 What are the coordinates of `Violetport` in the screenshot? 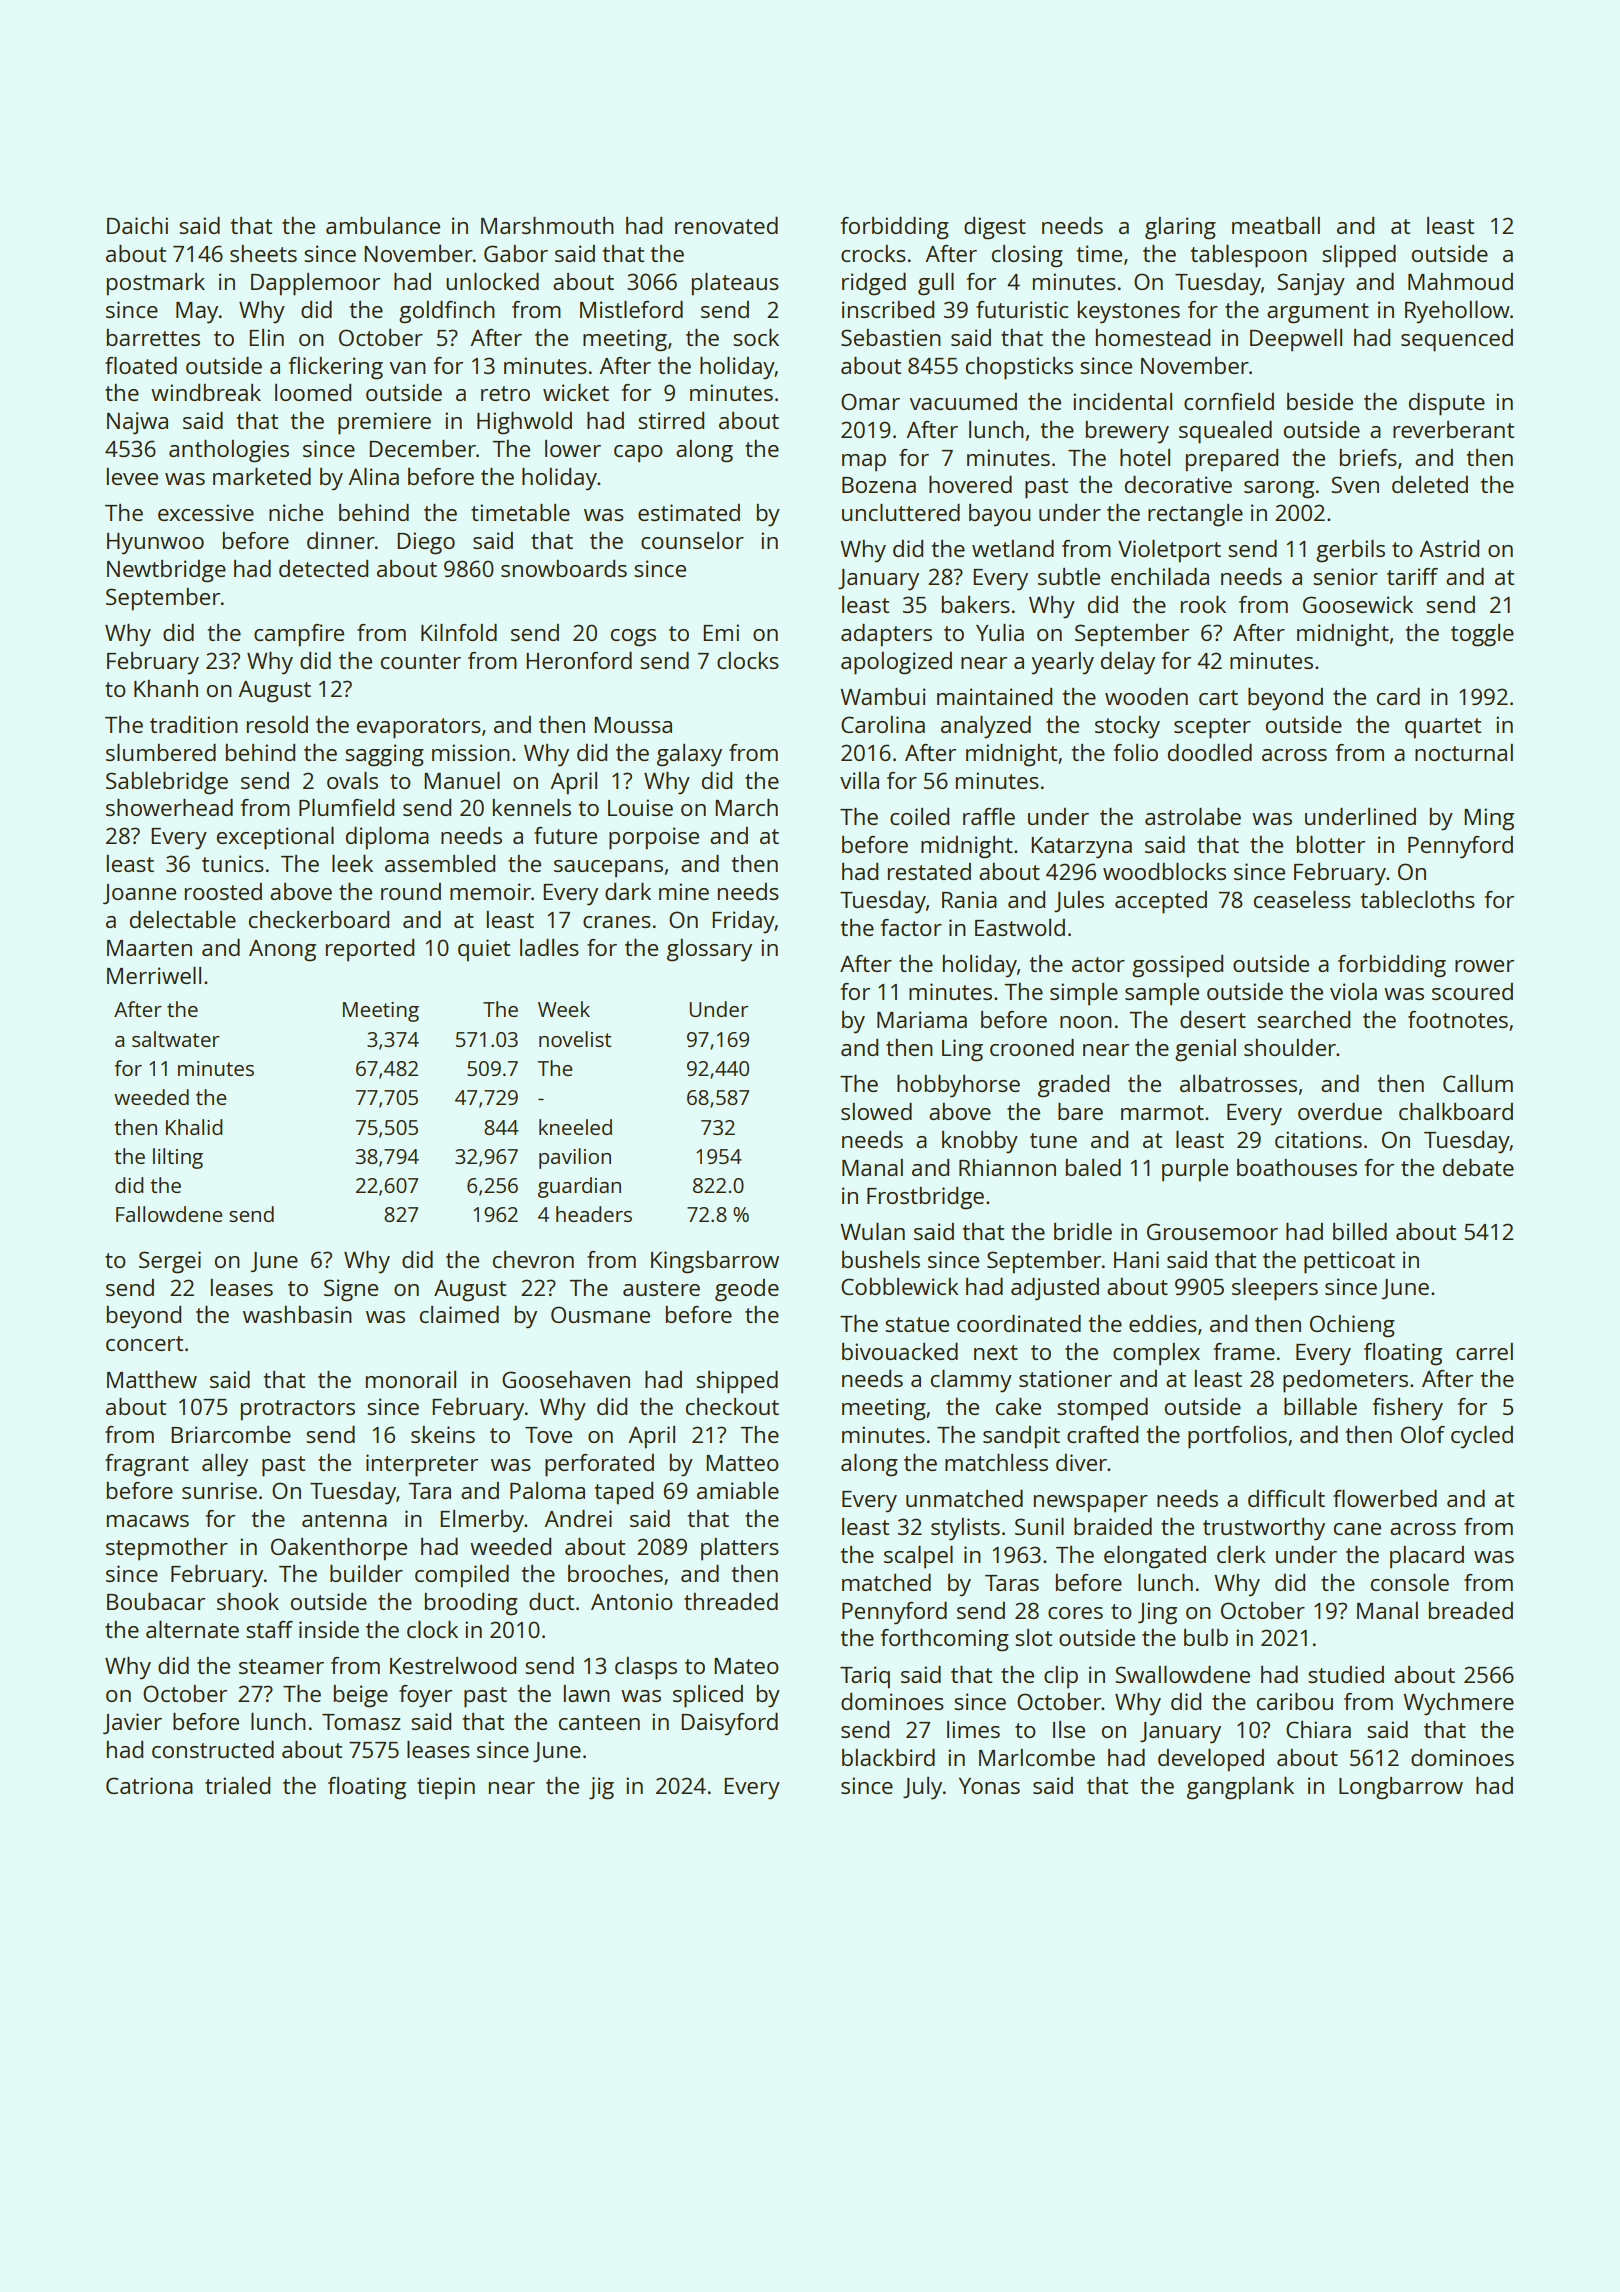 It's located at (1169, 551).
